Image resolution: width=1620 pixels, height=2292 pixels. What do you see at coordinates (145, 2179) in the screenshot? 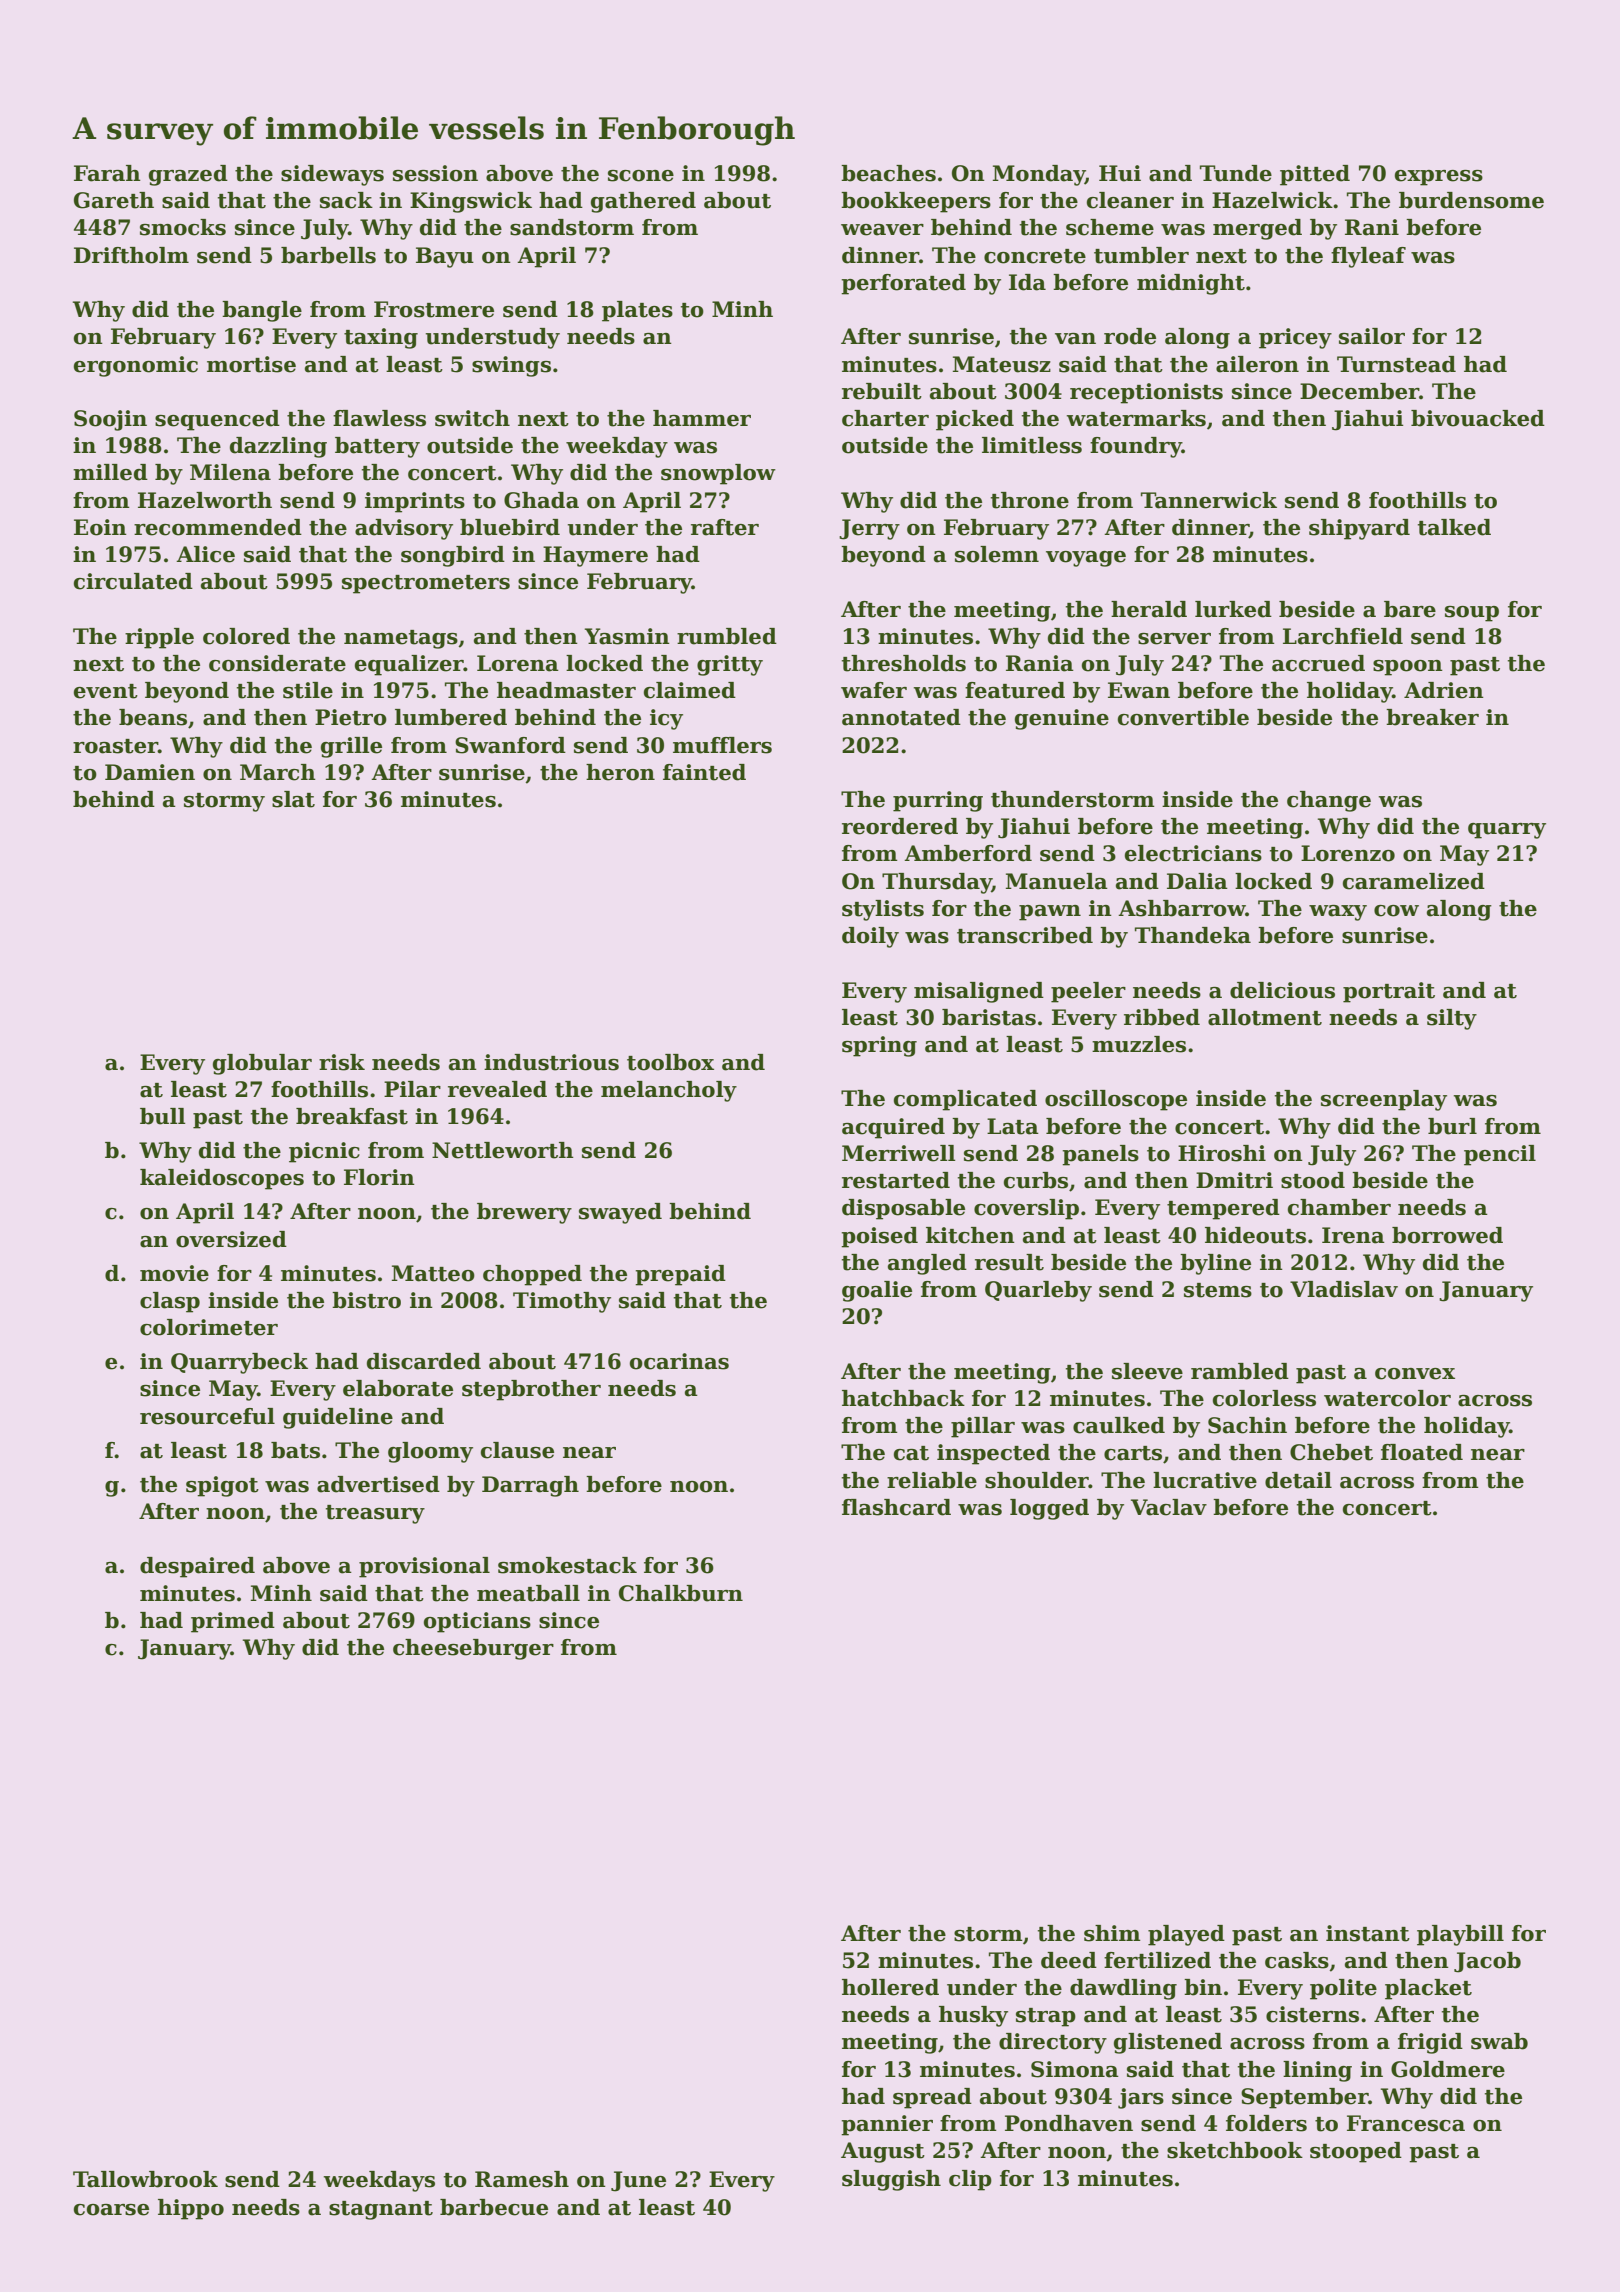
I see `Tallowbrook` at bounding box center [145, 2179].
